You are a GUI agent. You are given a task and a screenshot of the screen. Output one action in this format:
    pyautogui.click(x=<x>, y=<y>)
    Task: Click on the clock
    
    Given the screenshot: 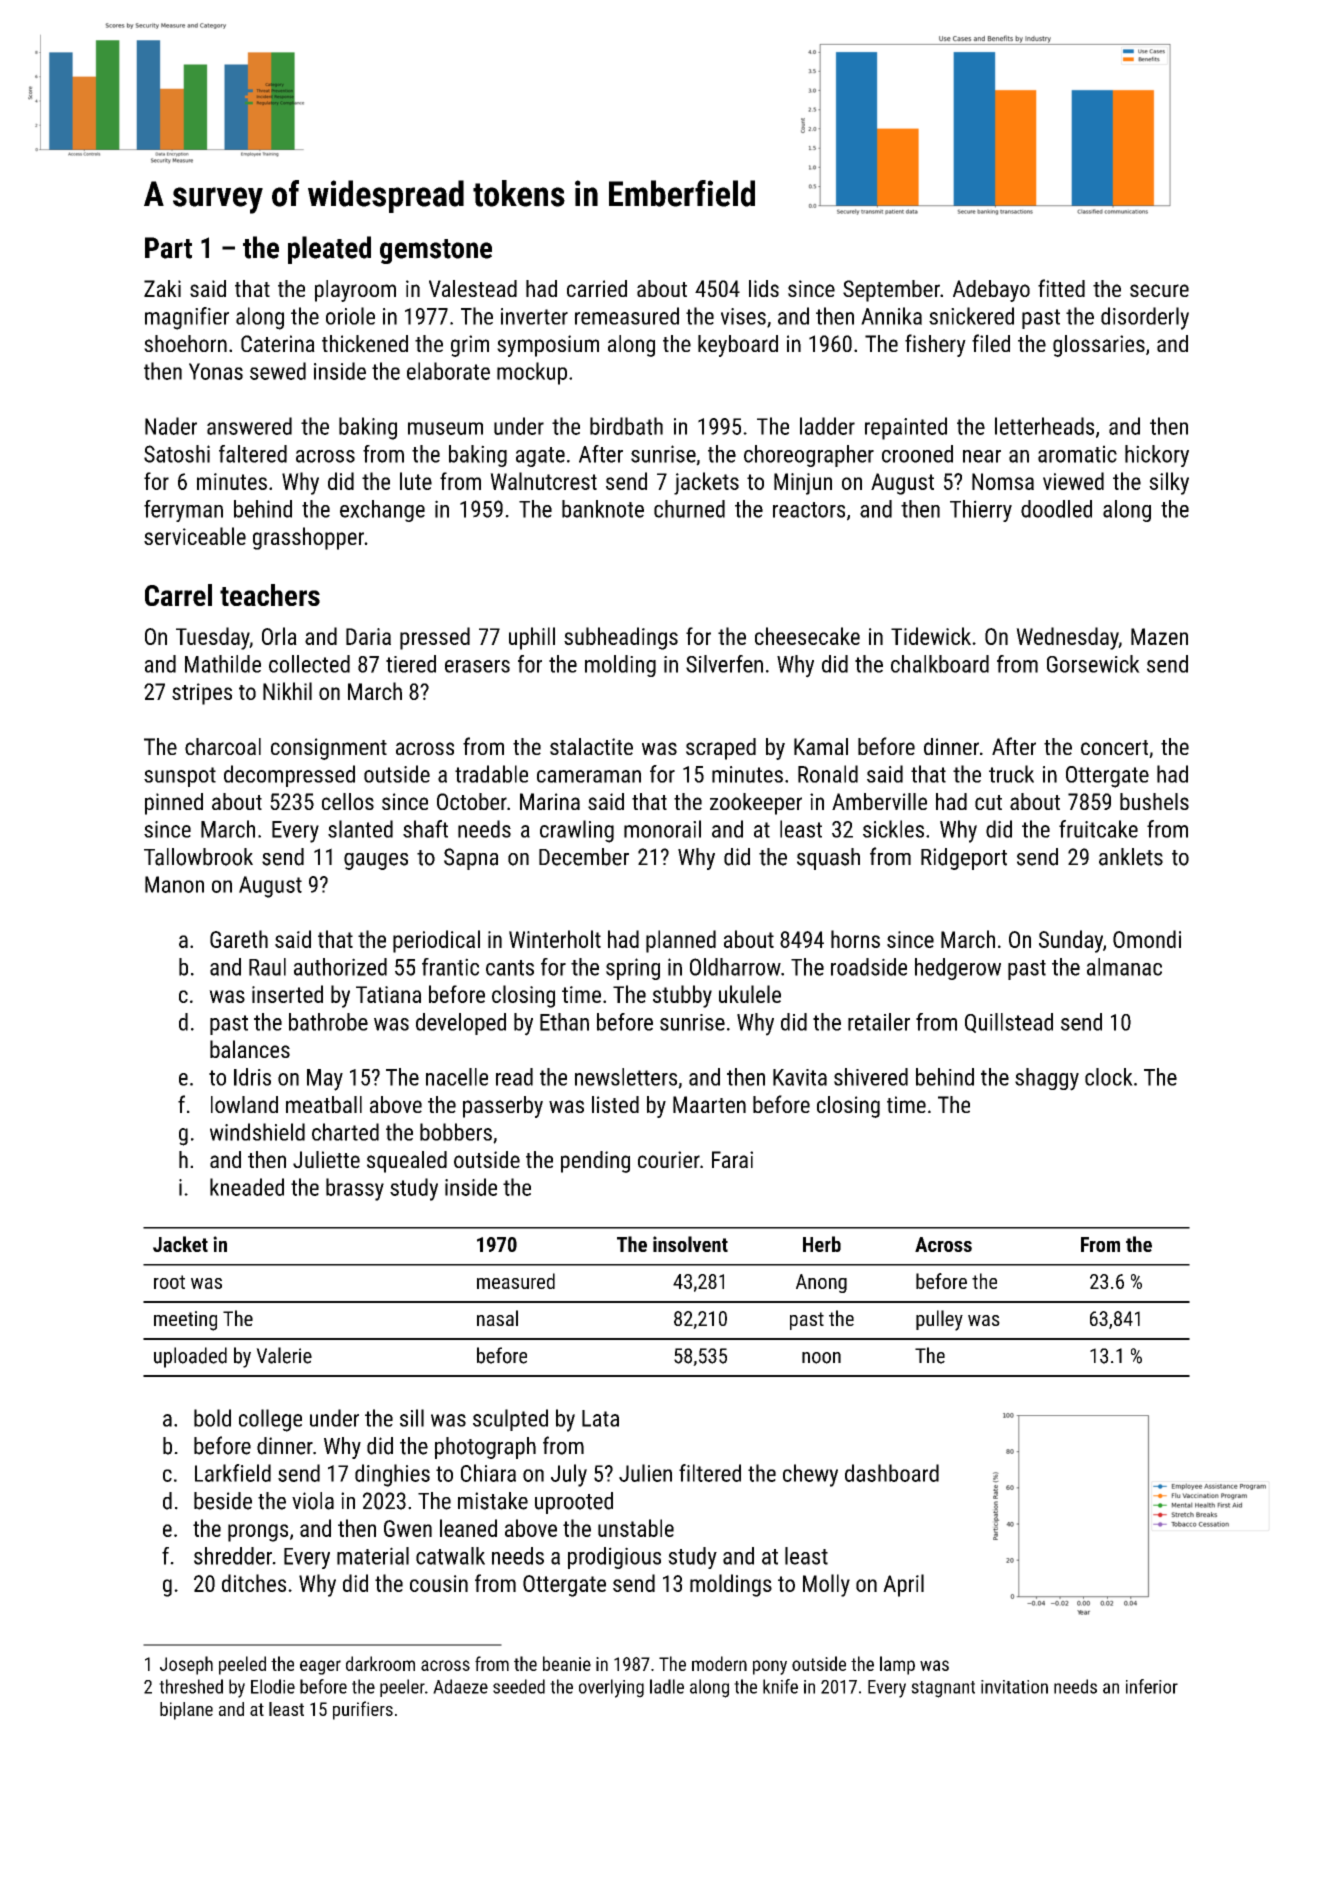 What is the action you would take?
    pyautogui.click(x=1109, y=1077)
